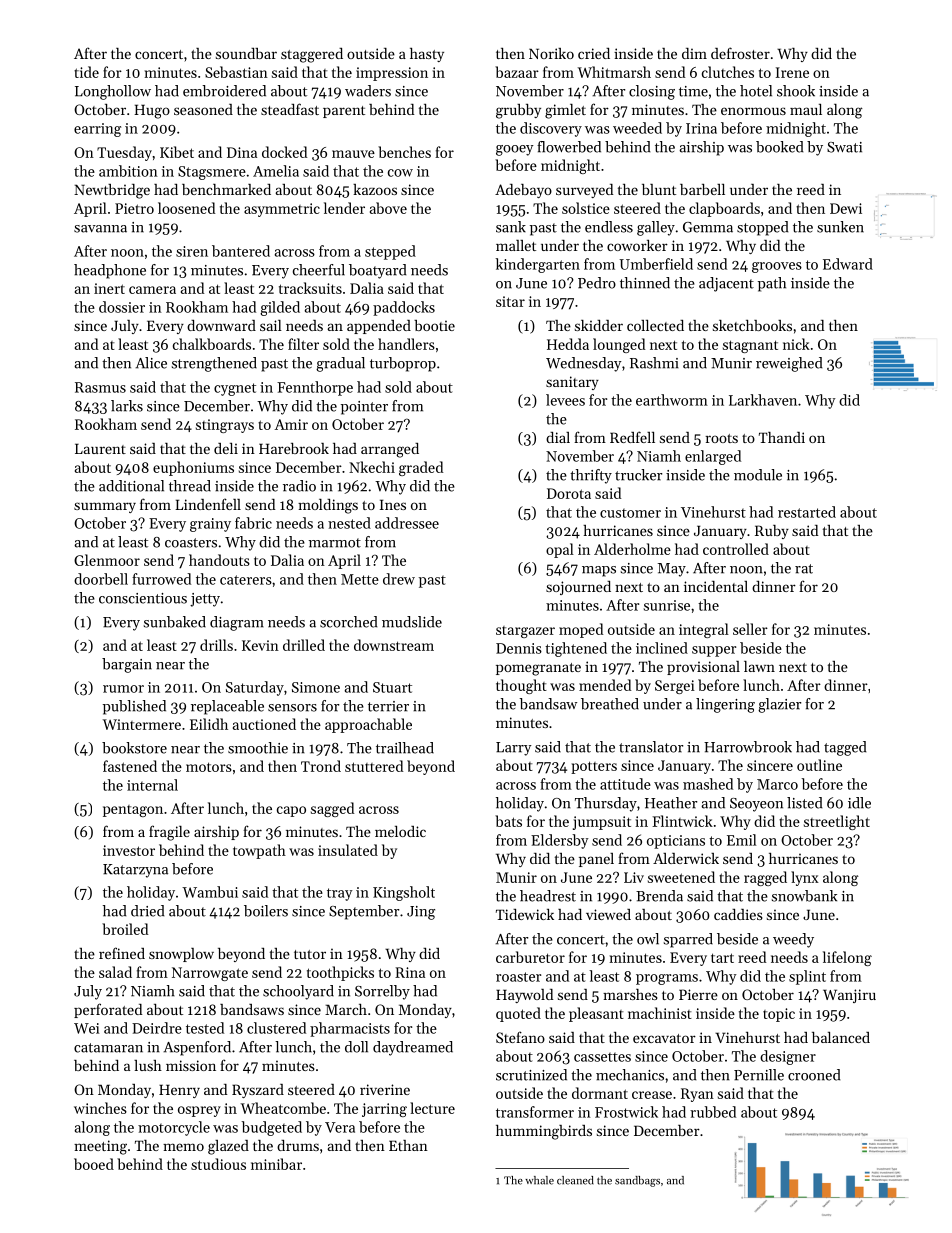 The width and height of the image is (952, 1233). I want to click on drills, so click(216, 645).
